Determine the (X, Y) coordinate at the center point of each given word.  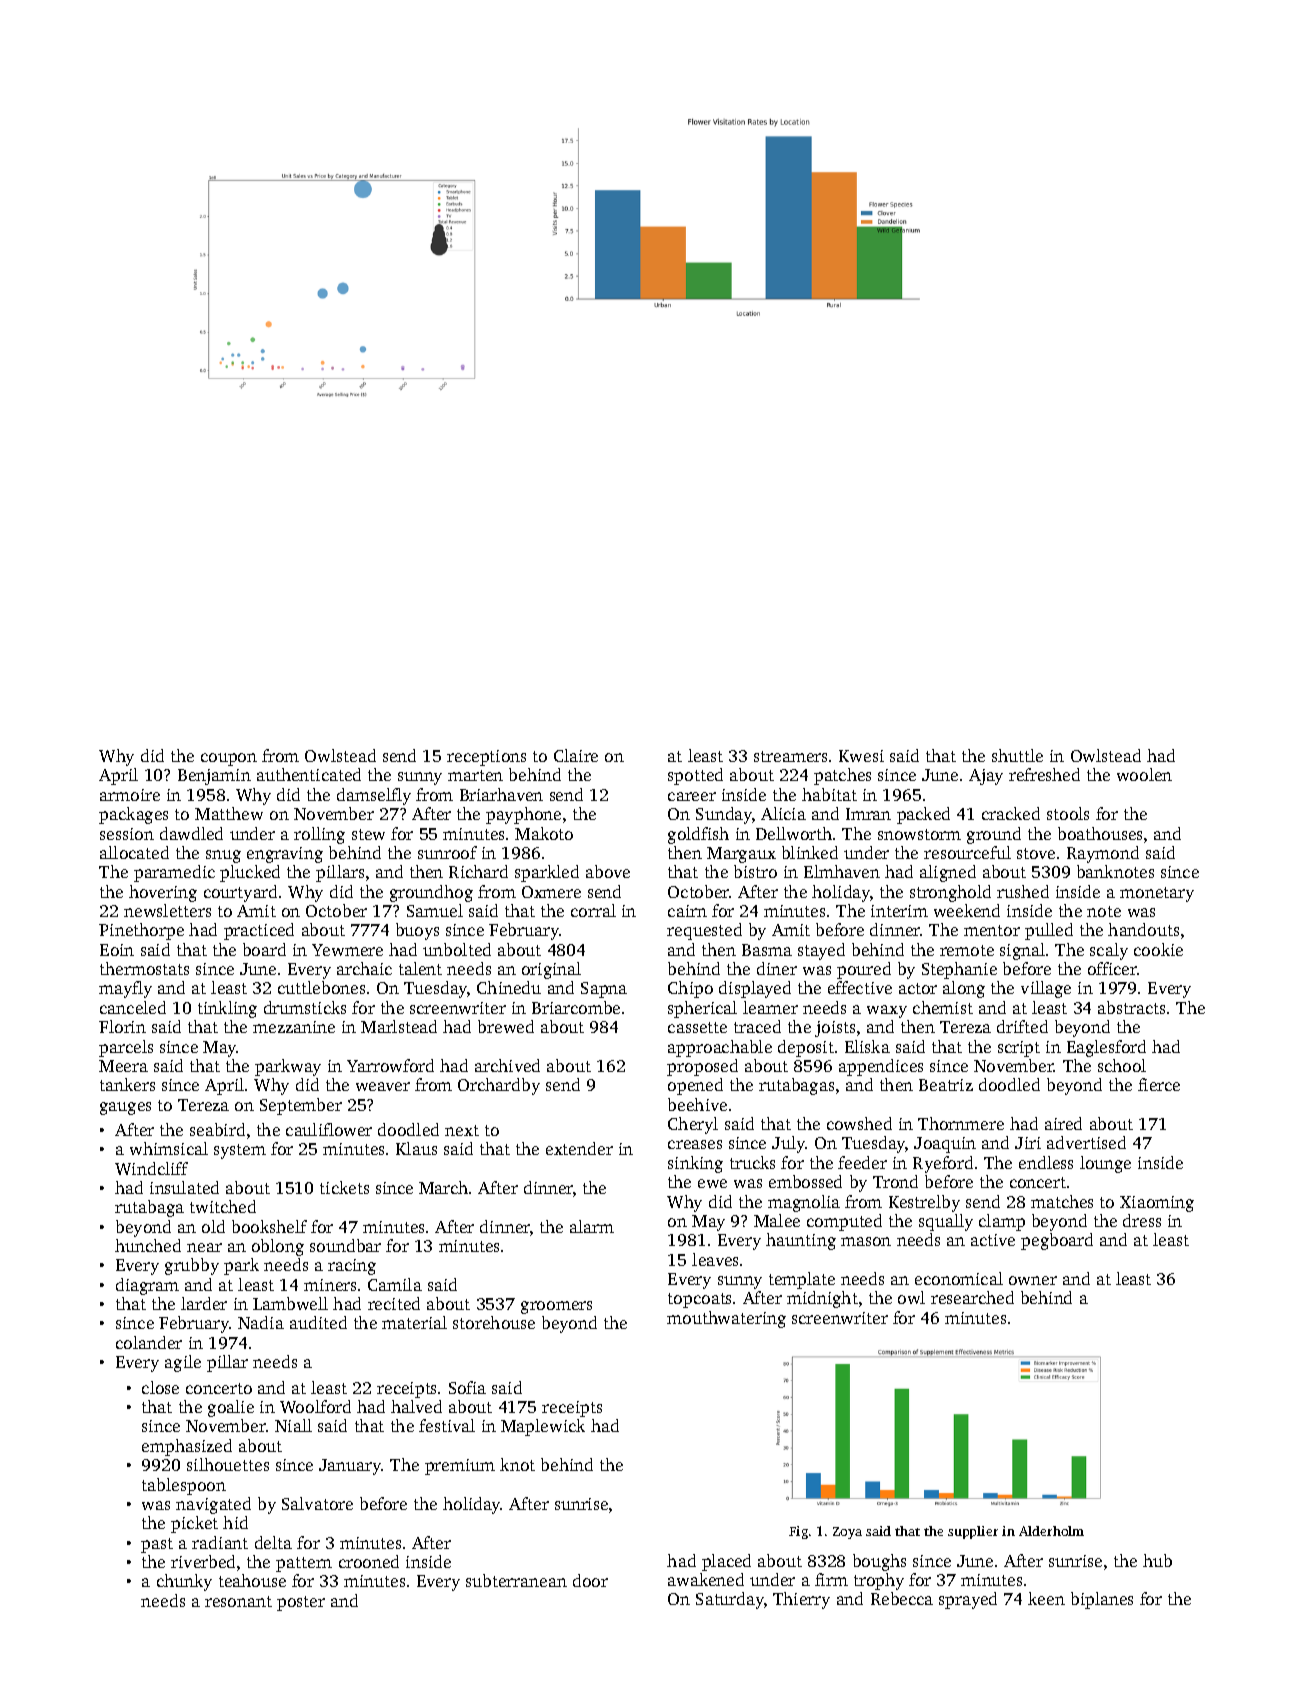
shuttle (1017, 755)
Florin (122, 1026)
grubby (192, 1266)
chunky (184, 1582)
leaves (715, 1259)
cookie (1158, 949)
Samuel (435, 910)
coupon (229, 759)
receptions (486, 758)
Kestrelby (924, 1203)
